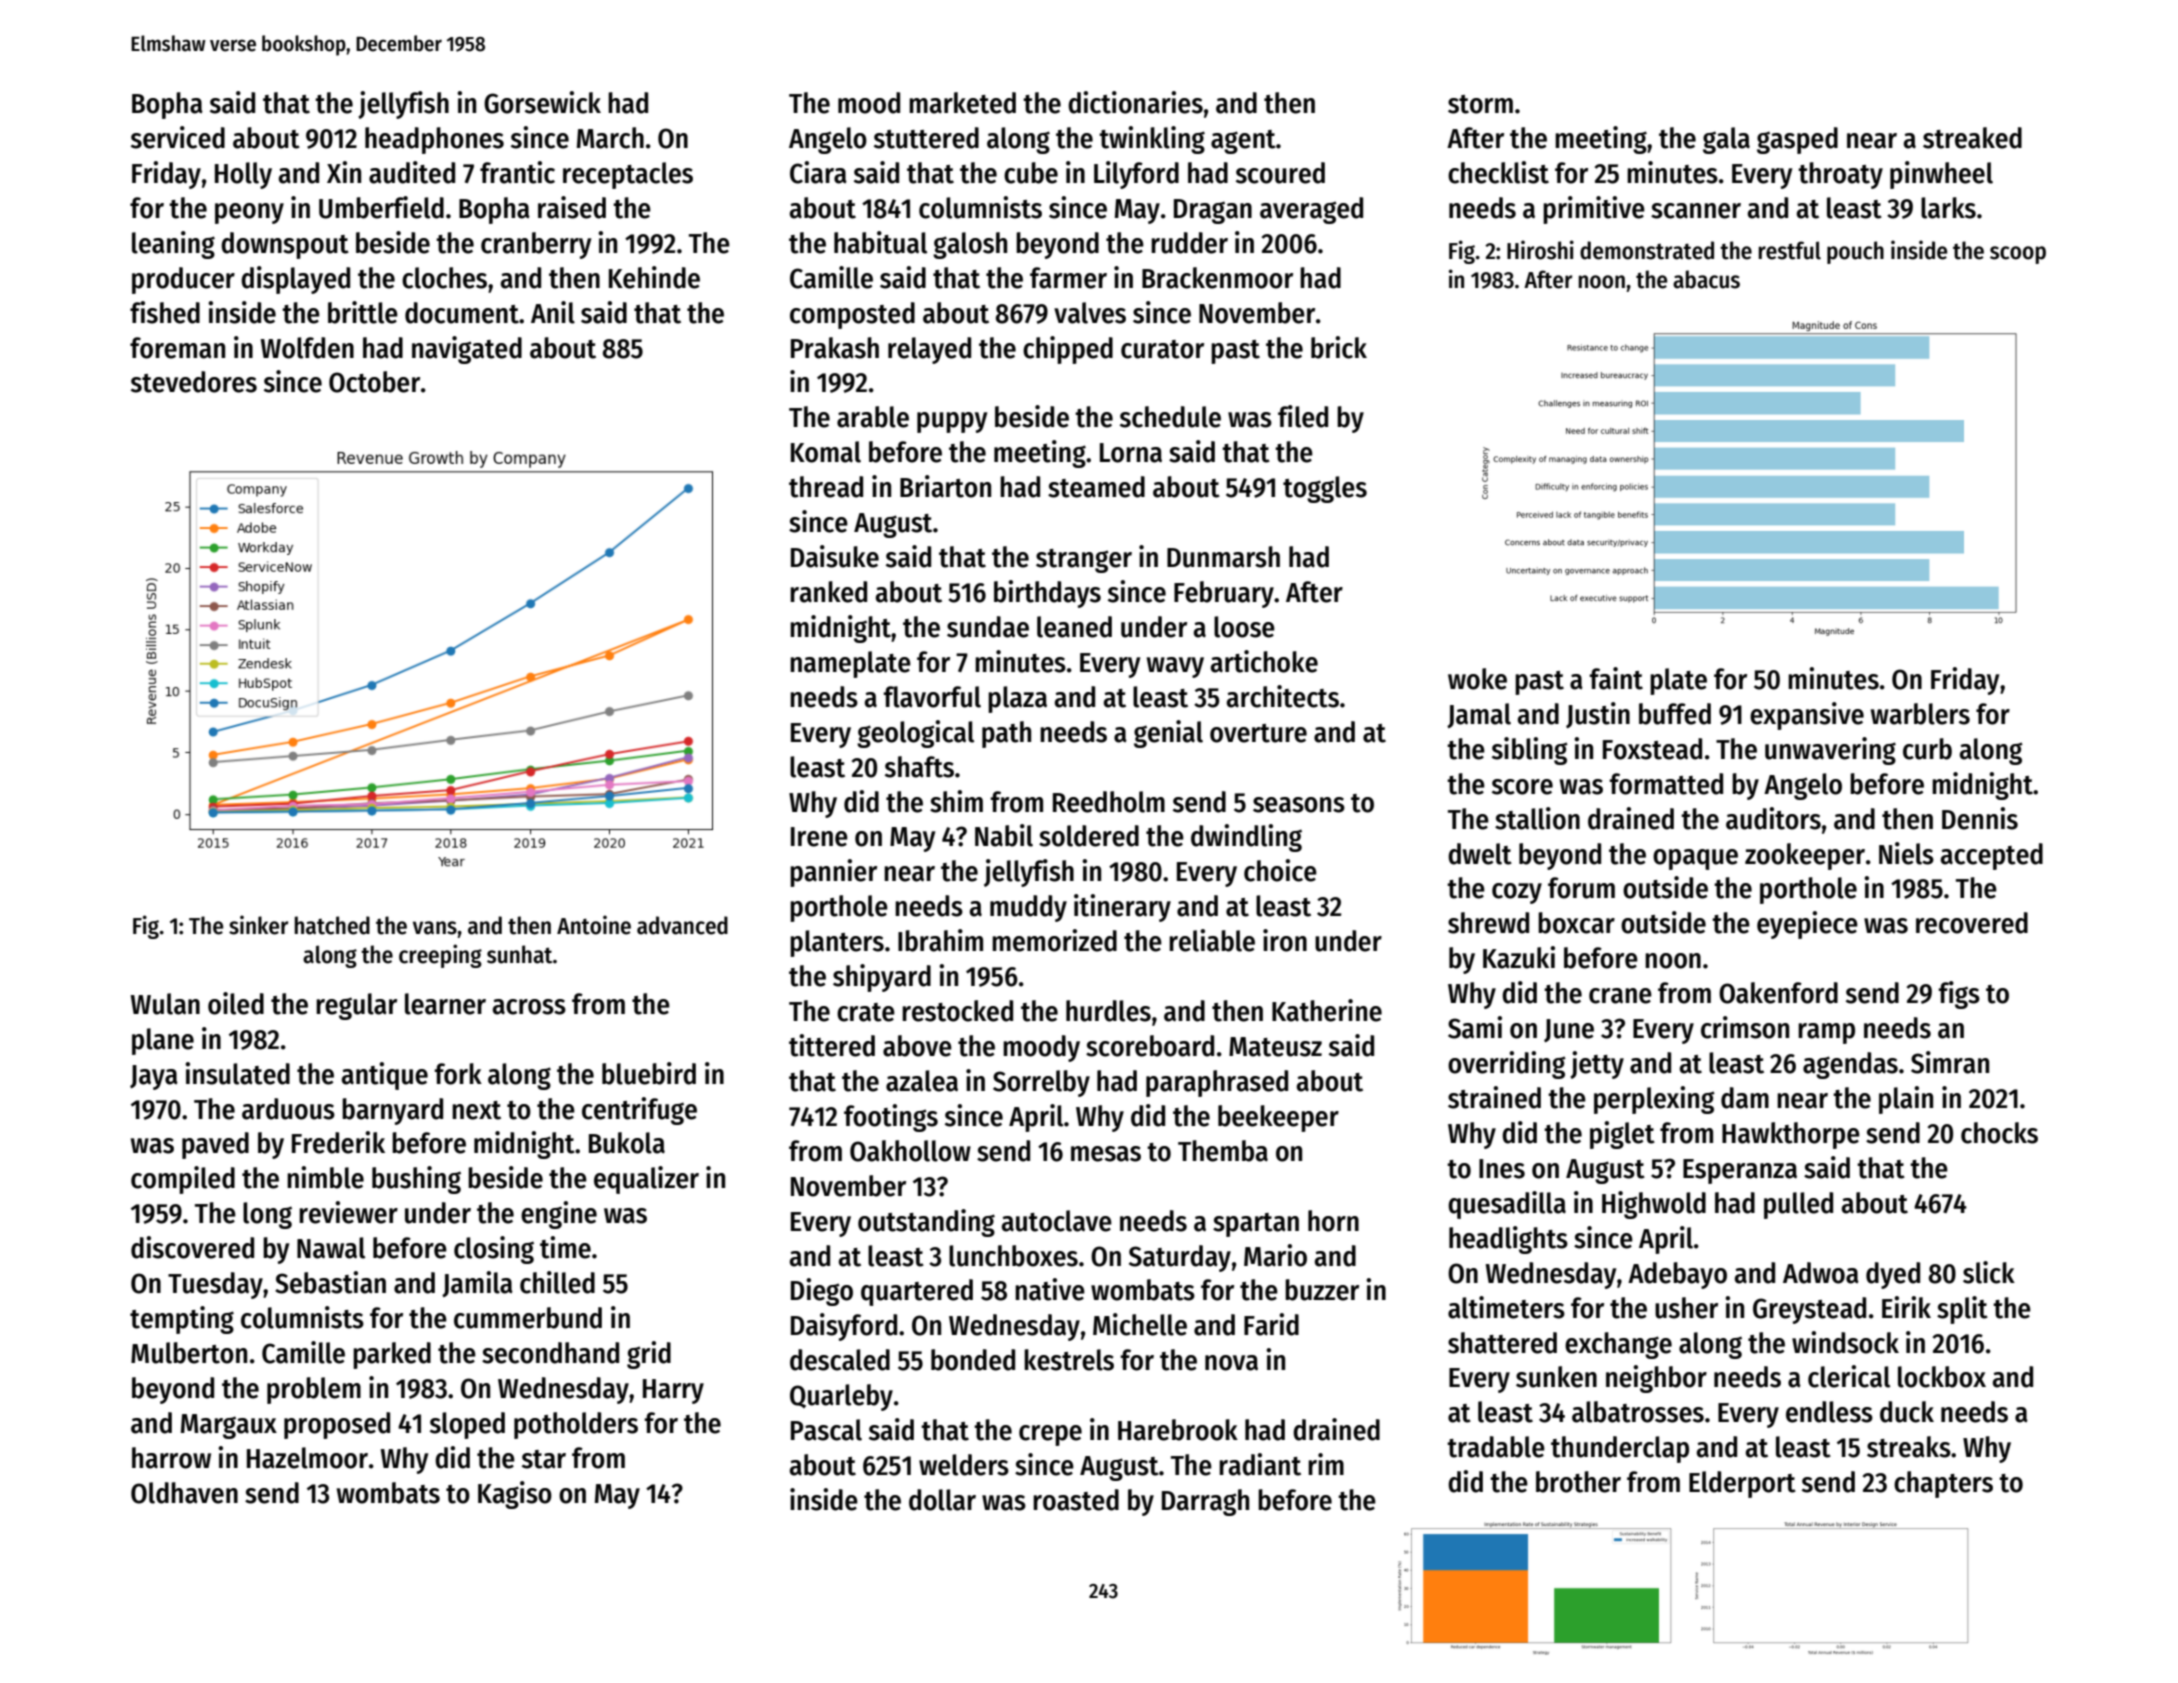 The width and height of the screenshot is (2178, 1683). What do you see at coordinates (171, 1458) in the screenshot?
I see `harrow` at bounding box center [171, 1458].
